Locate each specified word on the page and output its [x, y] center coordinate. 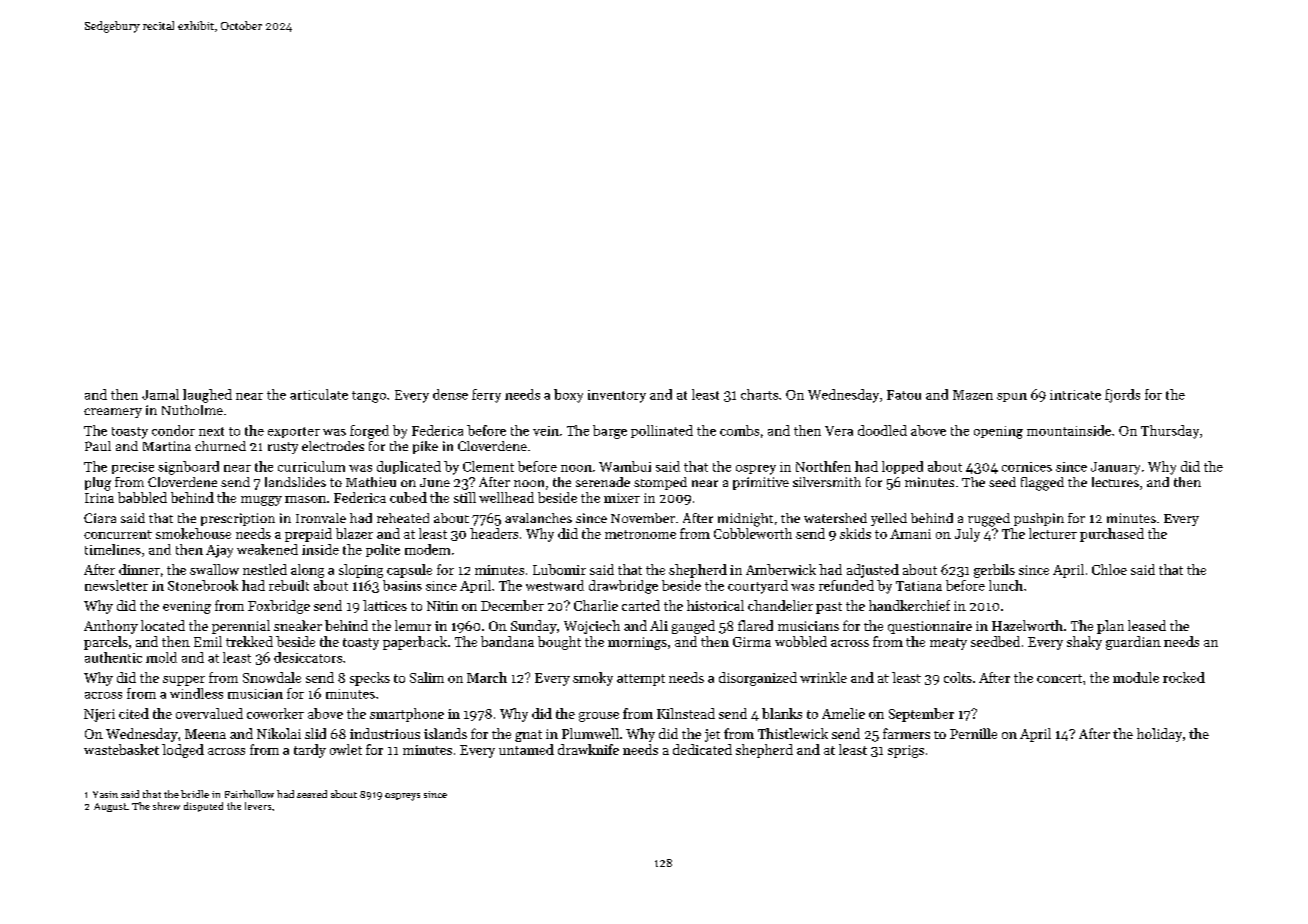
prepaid [308, 535]
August [110, 807]
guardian [1133, 643]
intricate [1075, 395]
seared [312, 794]
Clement [488, 466]
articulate [319, 394]
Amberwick [781, 569]
